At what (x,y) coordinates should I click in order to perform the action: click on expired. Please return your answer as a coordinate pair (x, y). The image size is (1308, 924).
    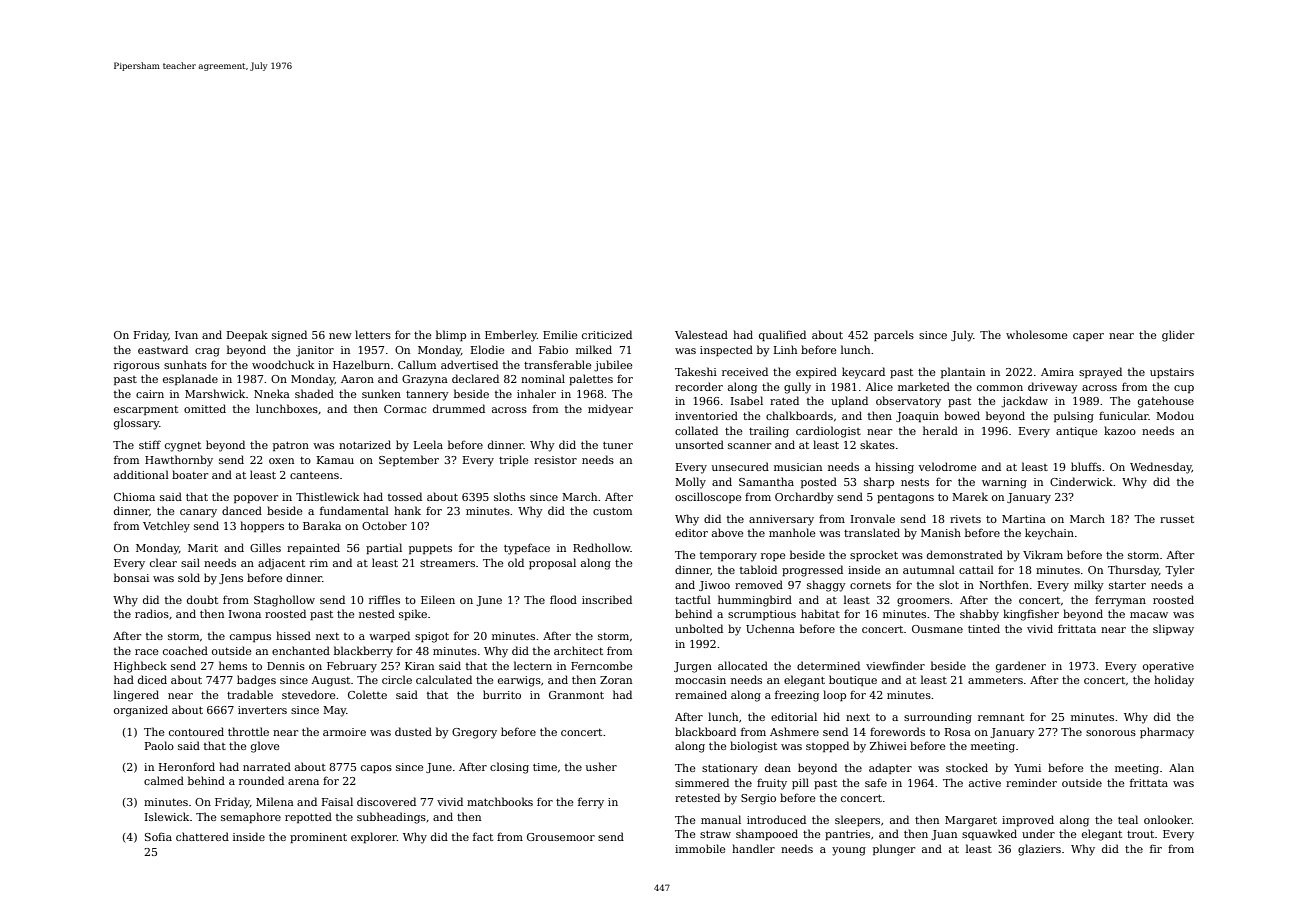
    Looking at the image, I should click on (816, 372).
